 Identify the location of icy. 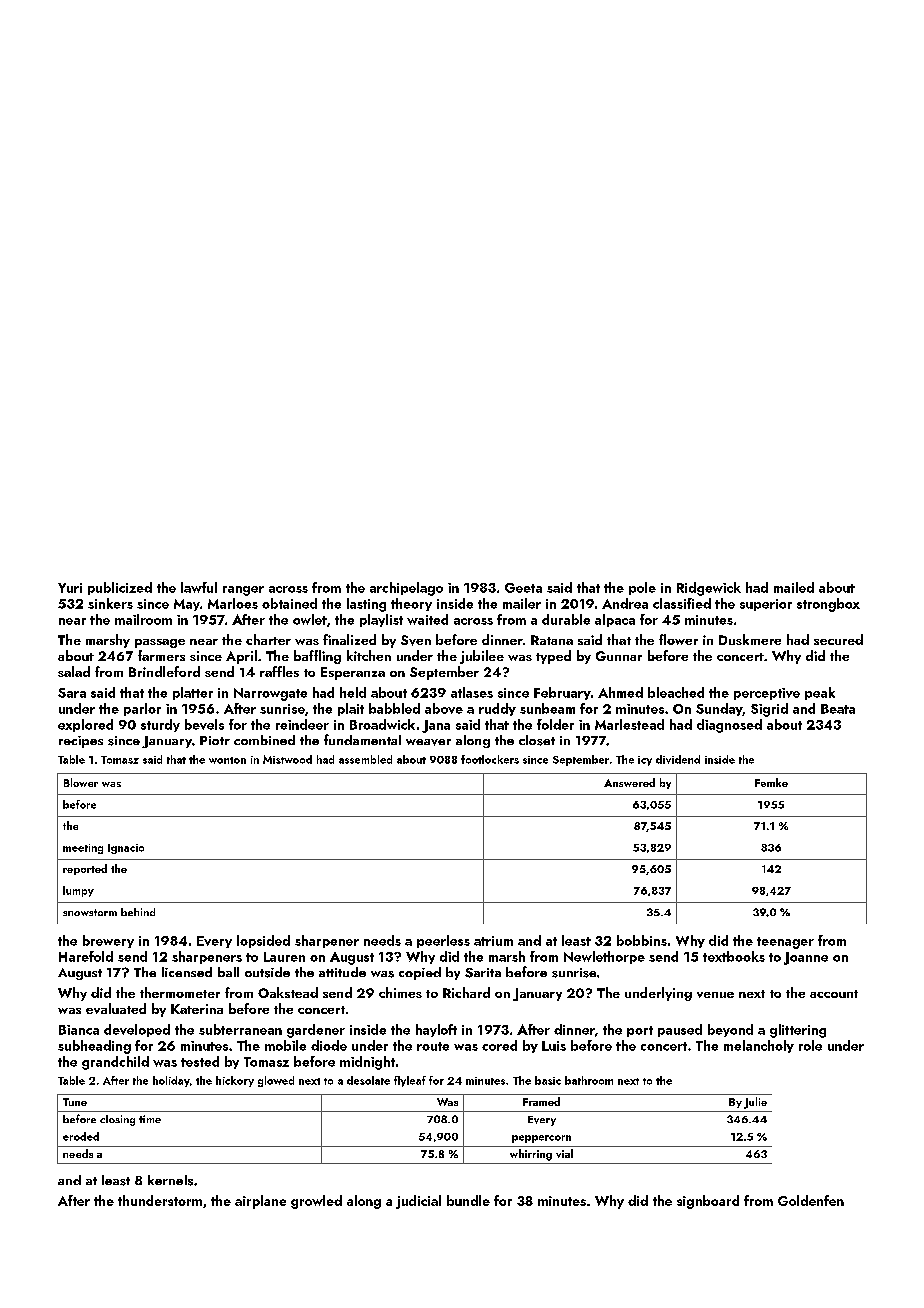
(645, 761).
